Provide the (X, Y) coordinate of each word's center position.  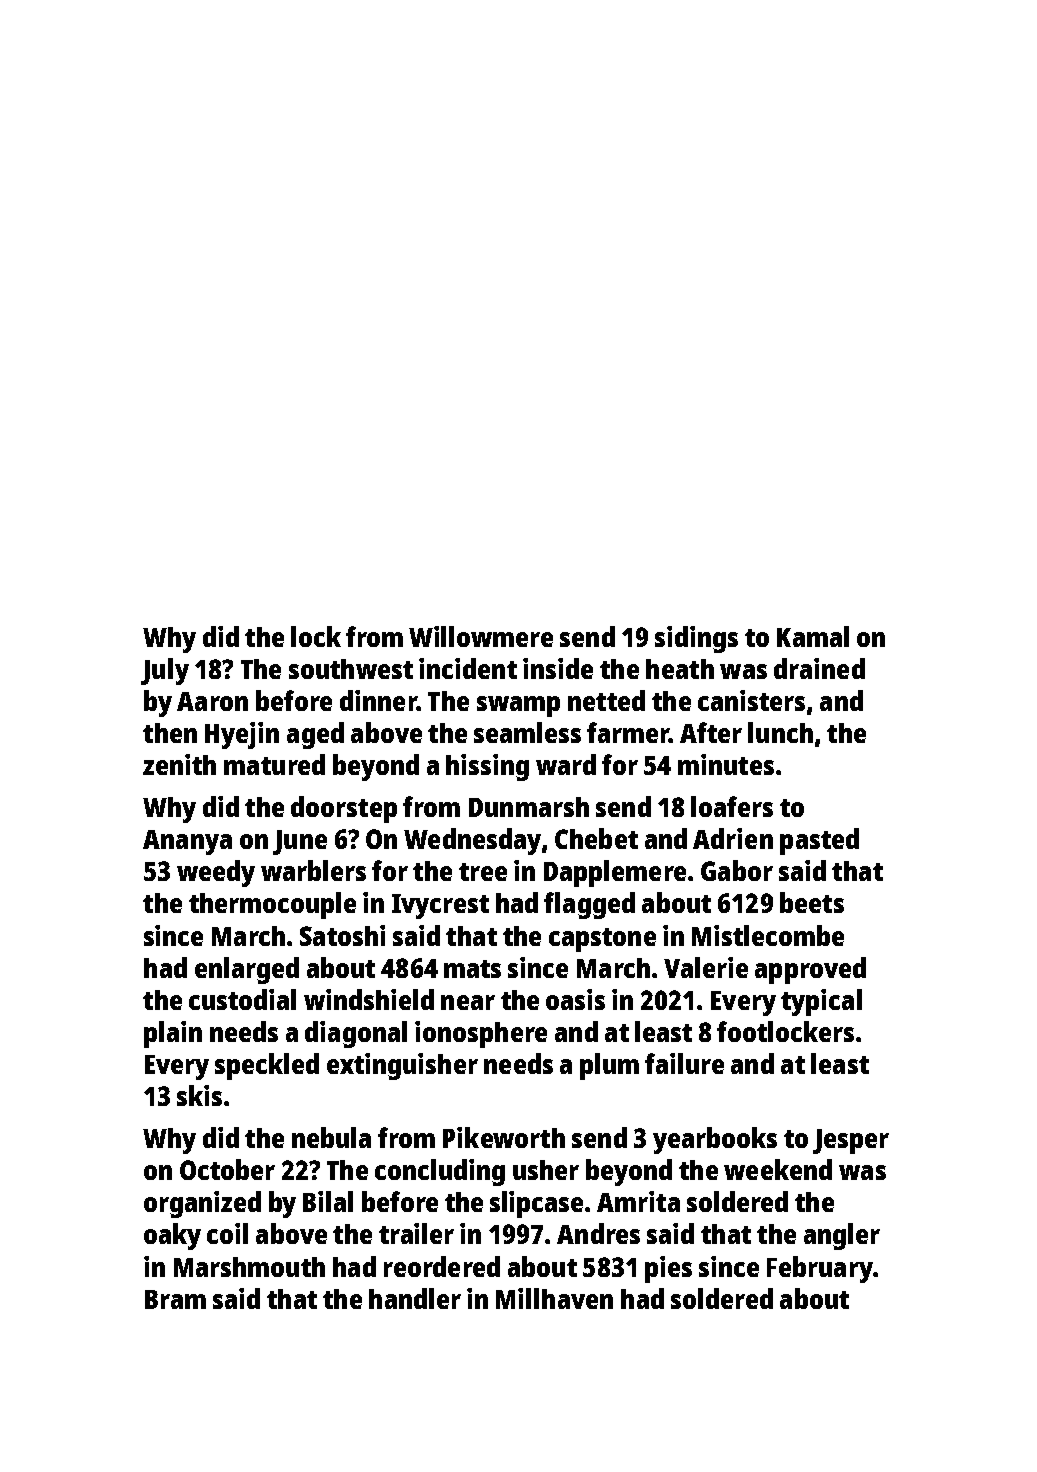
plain (173, 1034)
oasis (575, 999)
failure (684, 1063)
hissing (487, 767)
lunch (780, 732)
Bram (175, 1299)
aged (315, 735)
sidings (696, 639)
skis (199, 1095)
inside (558, 668)
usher (546, 1170)
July (165, 671)
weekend (778, 1169)
